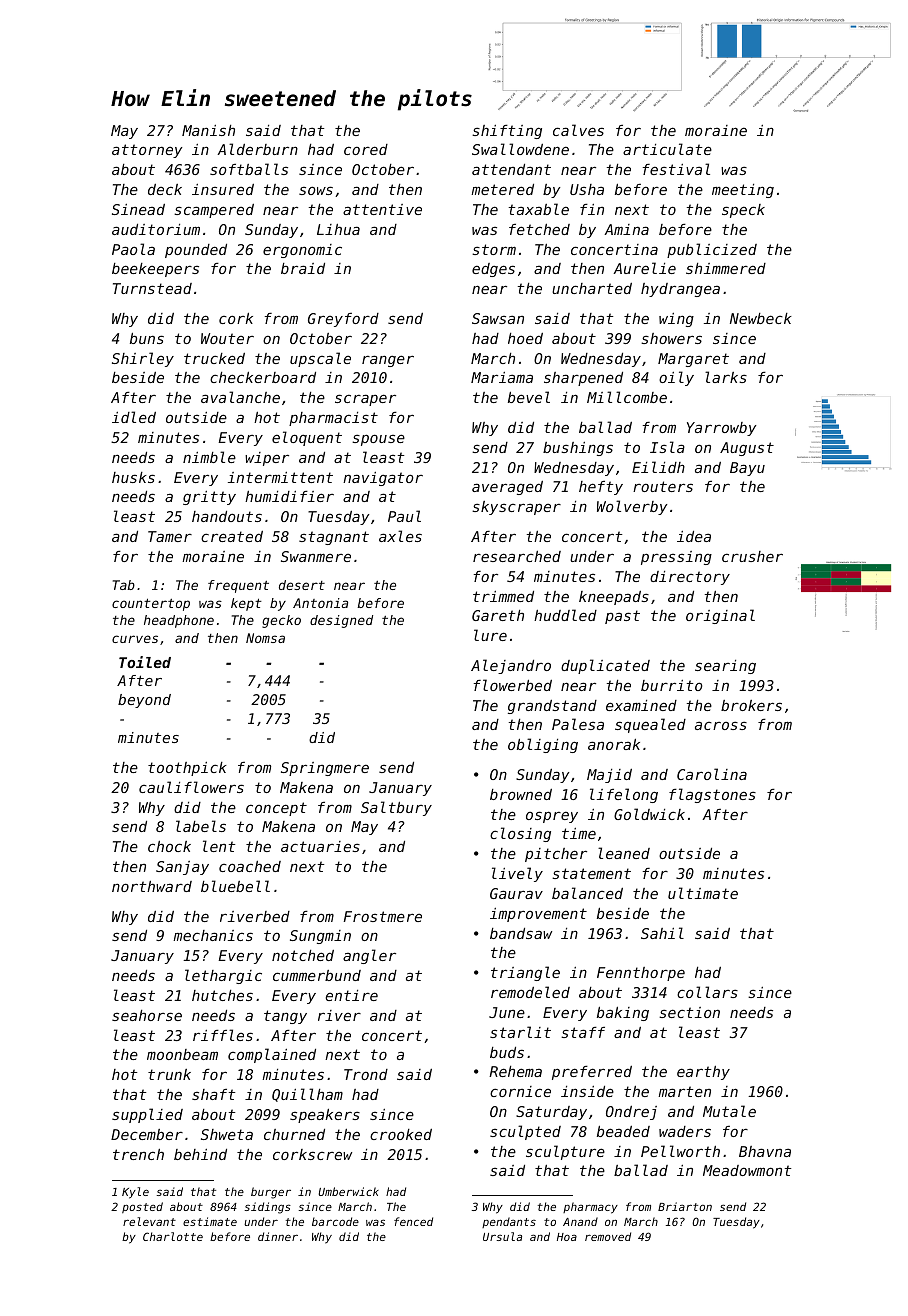 This image has height=1316, width=908. What do you see at coordinates (369, 956) in the image?
I see `angler` at bounding box center [369, 956].
